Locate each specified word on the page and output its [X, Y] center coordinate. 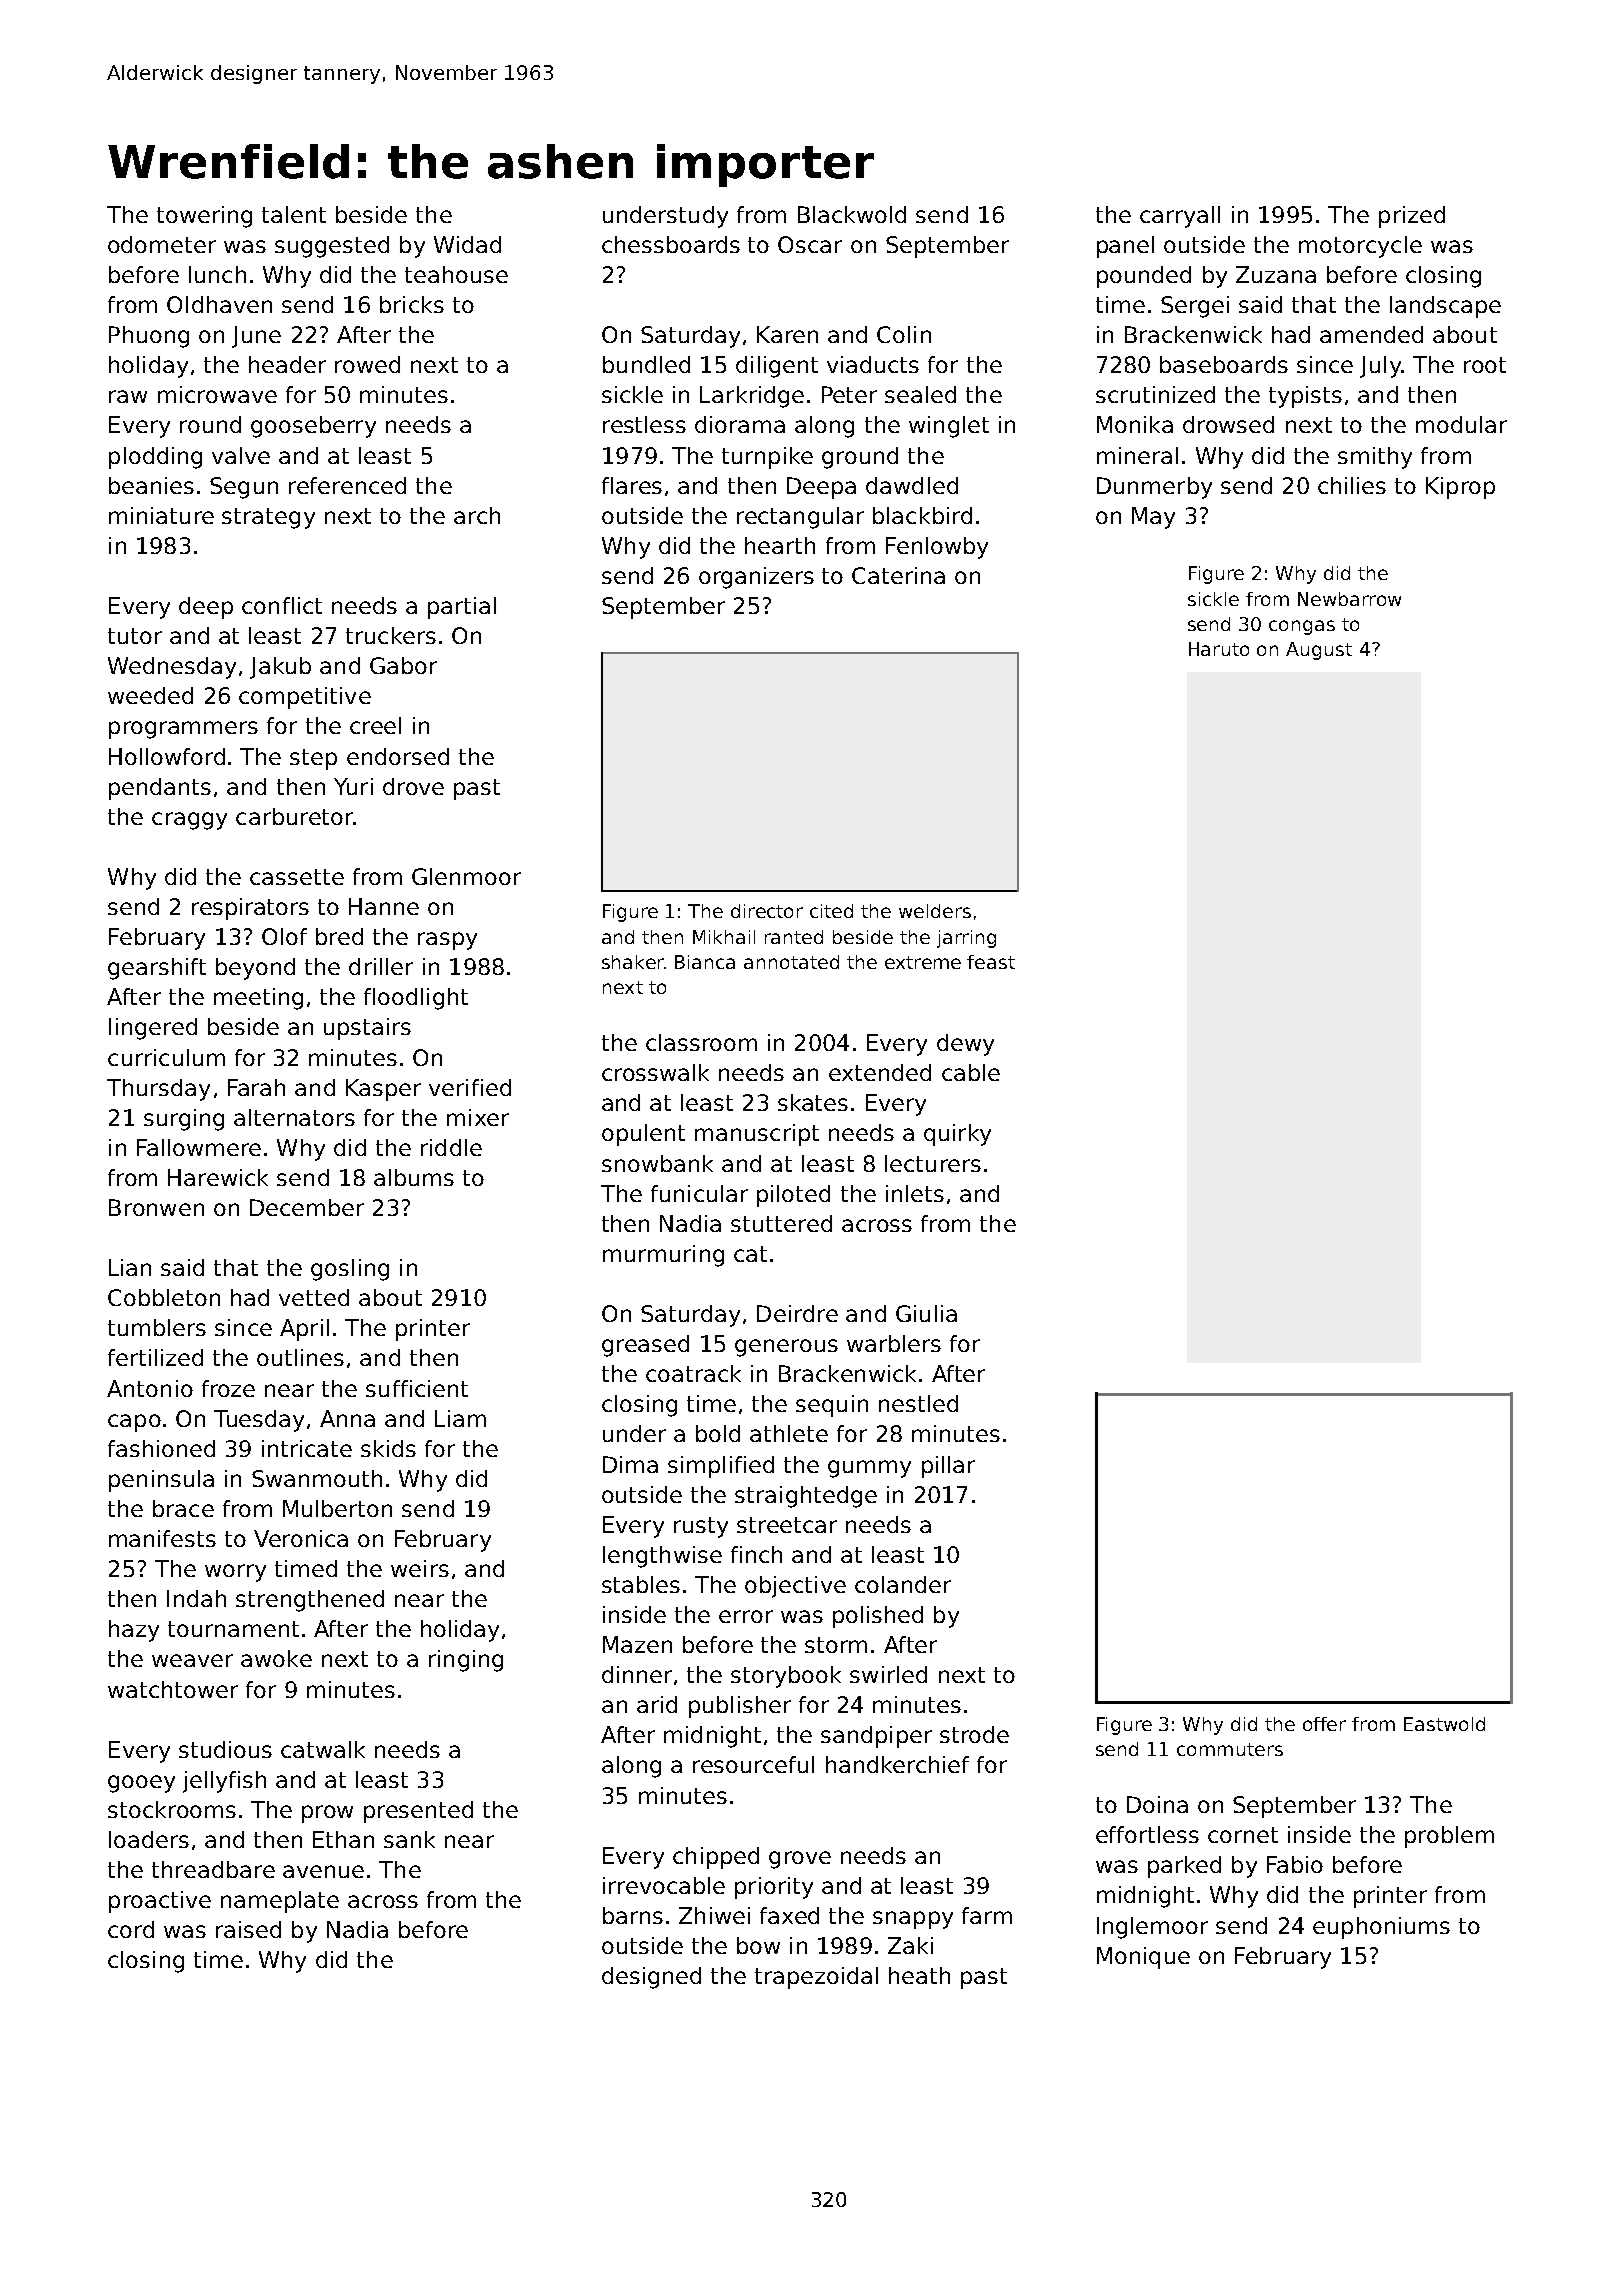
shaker [633, 962]
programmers [183, 730]
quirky [957, 1135]
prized [1412, 217]
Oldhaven [219, 304]
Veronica [301, 1538]
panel [1125, 247]
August [1319, 651]
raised [248, 1929]
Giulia [926, 1313]
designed [651, 1978]
